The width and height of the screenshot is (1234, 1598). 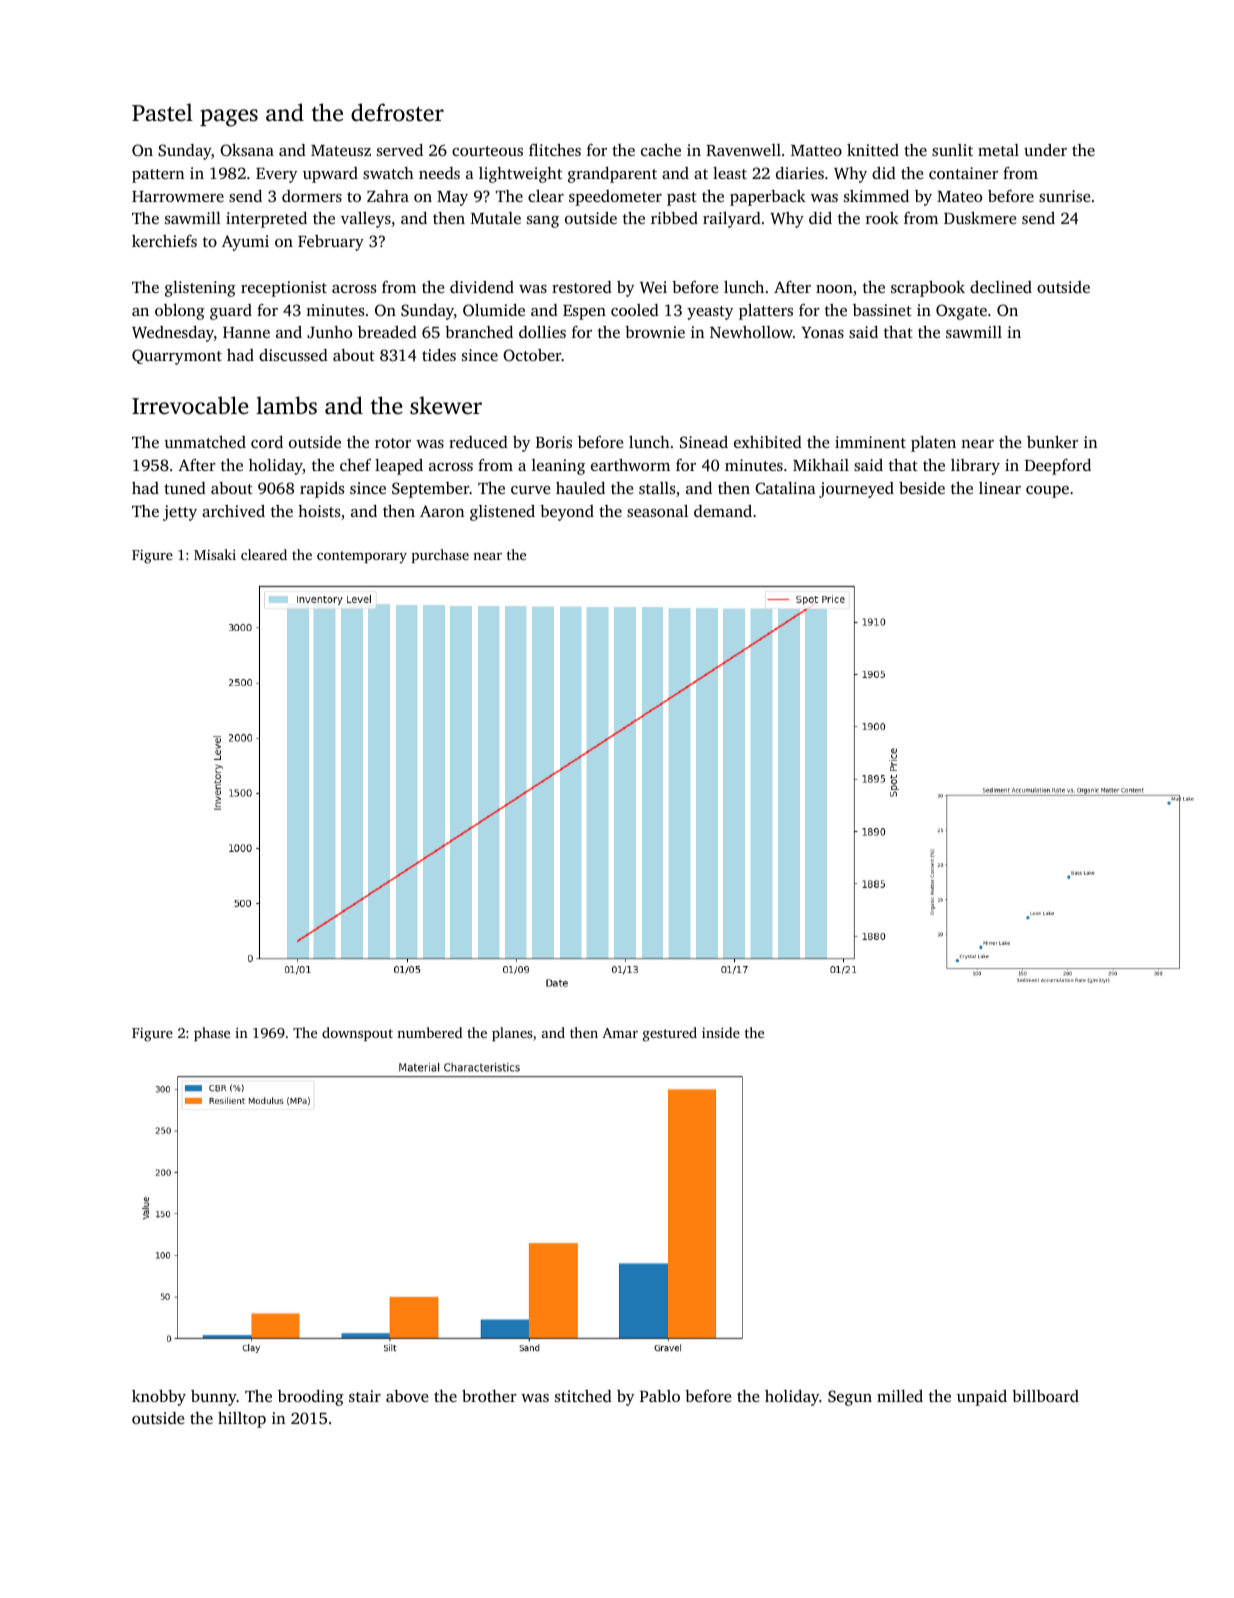 I want to click on kerchiefs, so click(x=164, y=241).
